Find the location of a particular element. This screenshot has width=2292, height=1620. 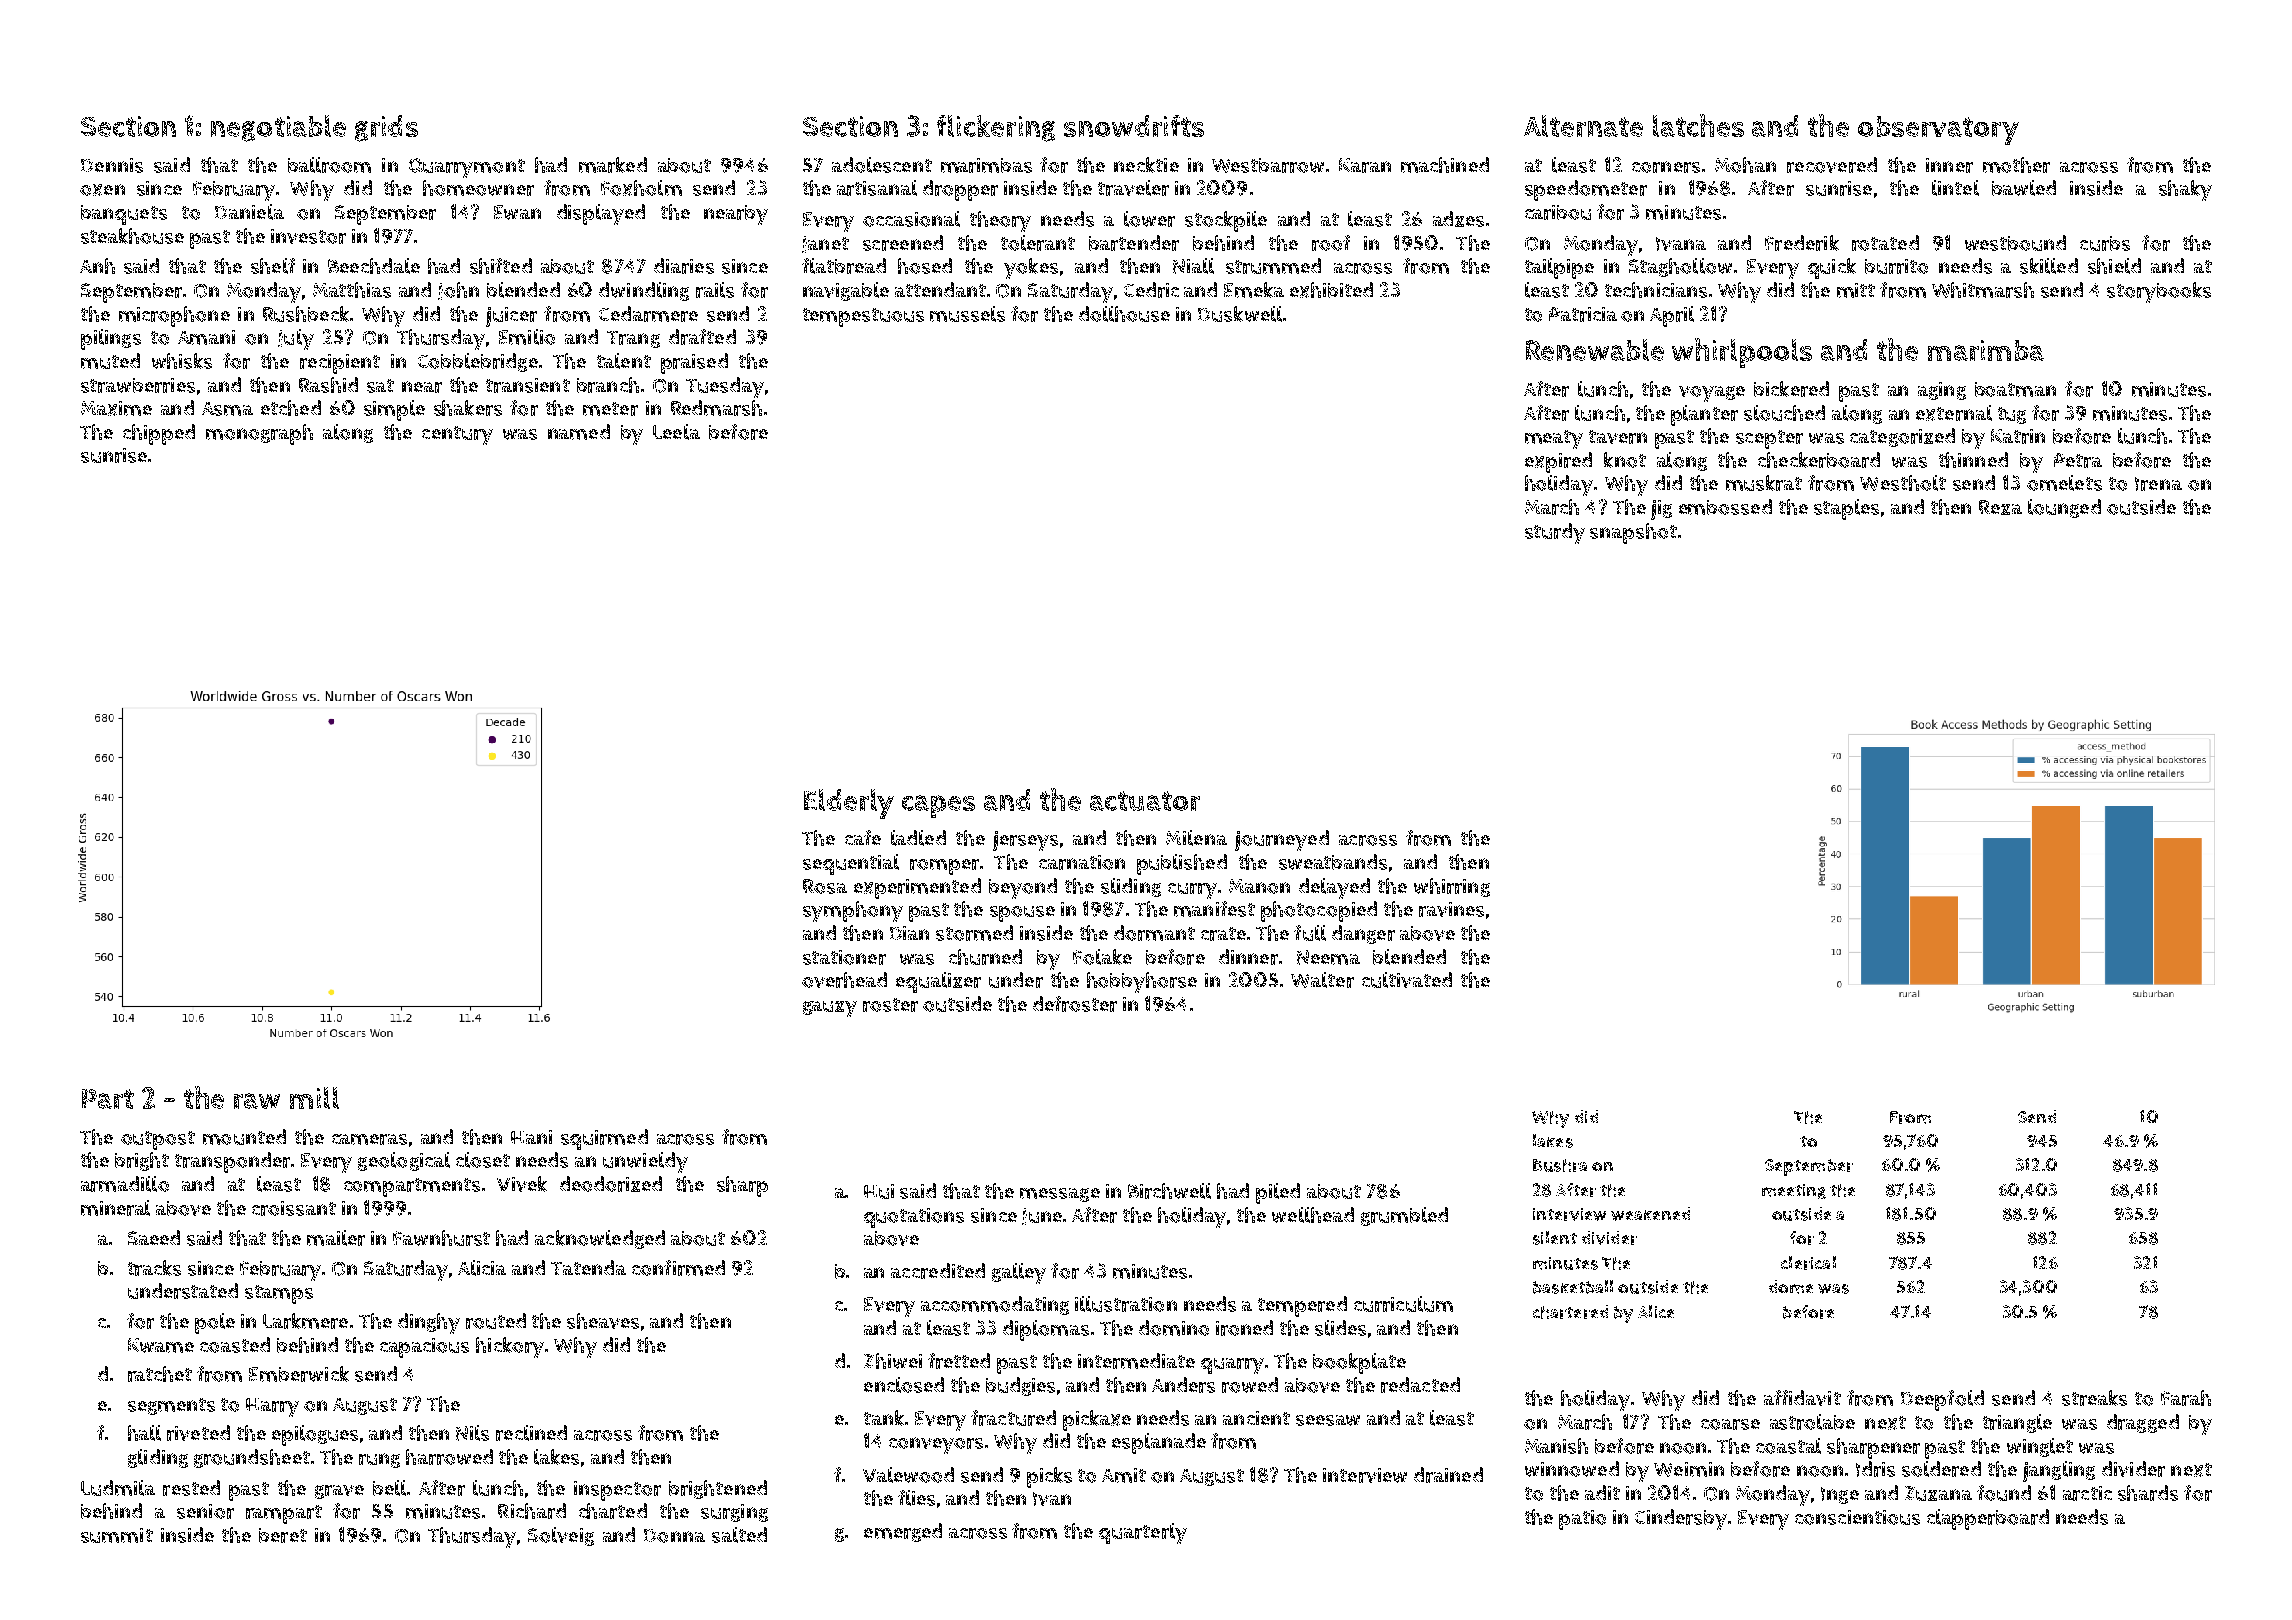

mill is located at coordinates (314, 1098).
